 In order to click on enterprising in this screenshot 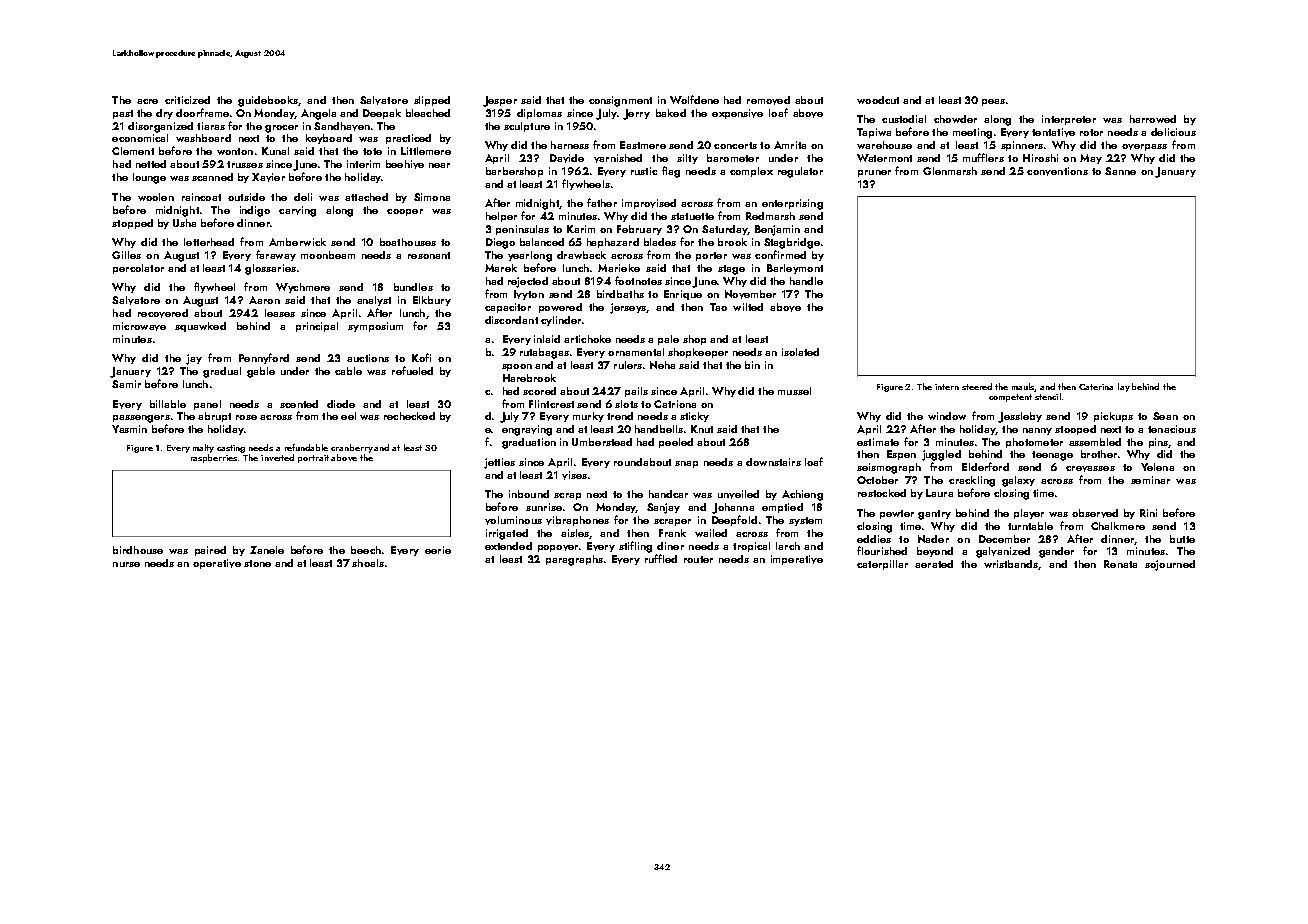, I will do `click(792, 204)`.
